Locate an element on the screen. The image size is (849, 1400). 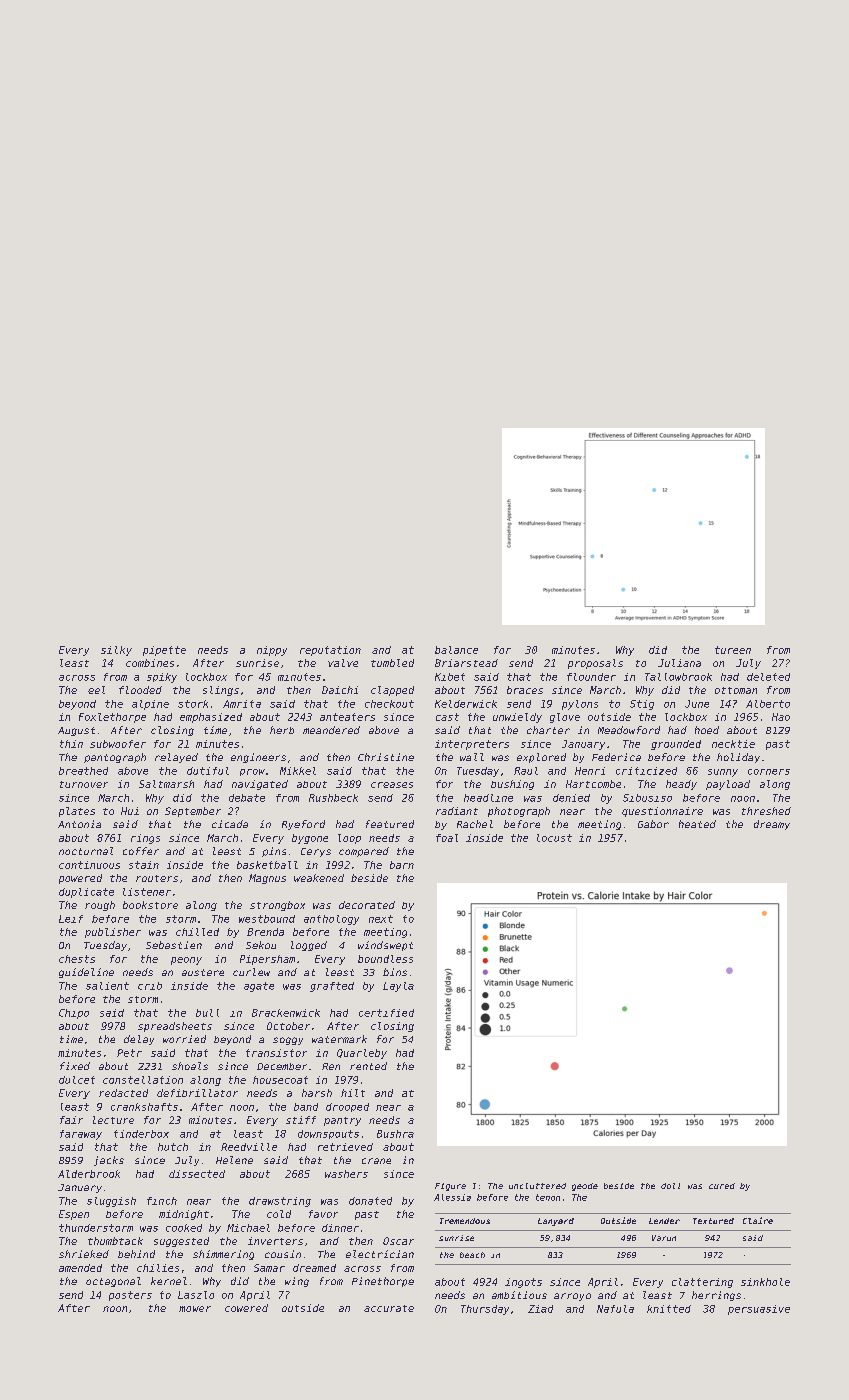
Ziad is located at coordinates (540, 1309).
